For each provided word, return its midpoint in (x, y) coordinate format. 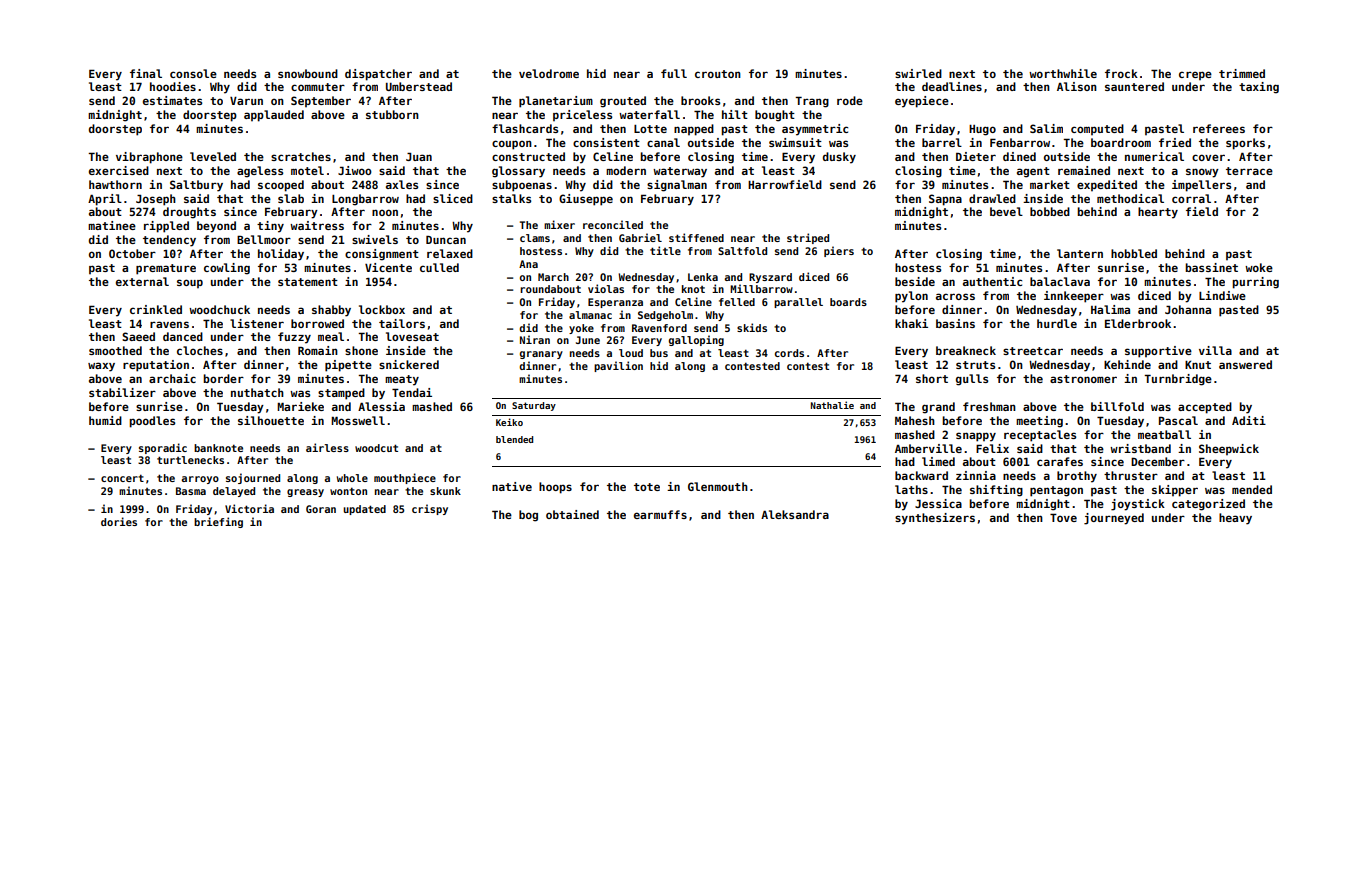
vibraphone (149, 158)
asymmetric (815, 130)
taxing (1259, 88)
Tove (1063, 517)
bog (528, 516)
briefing (218, 522)
